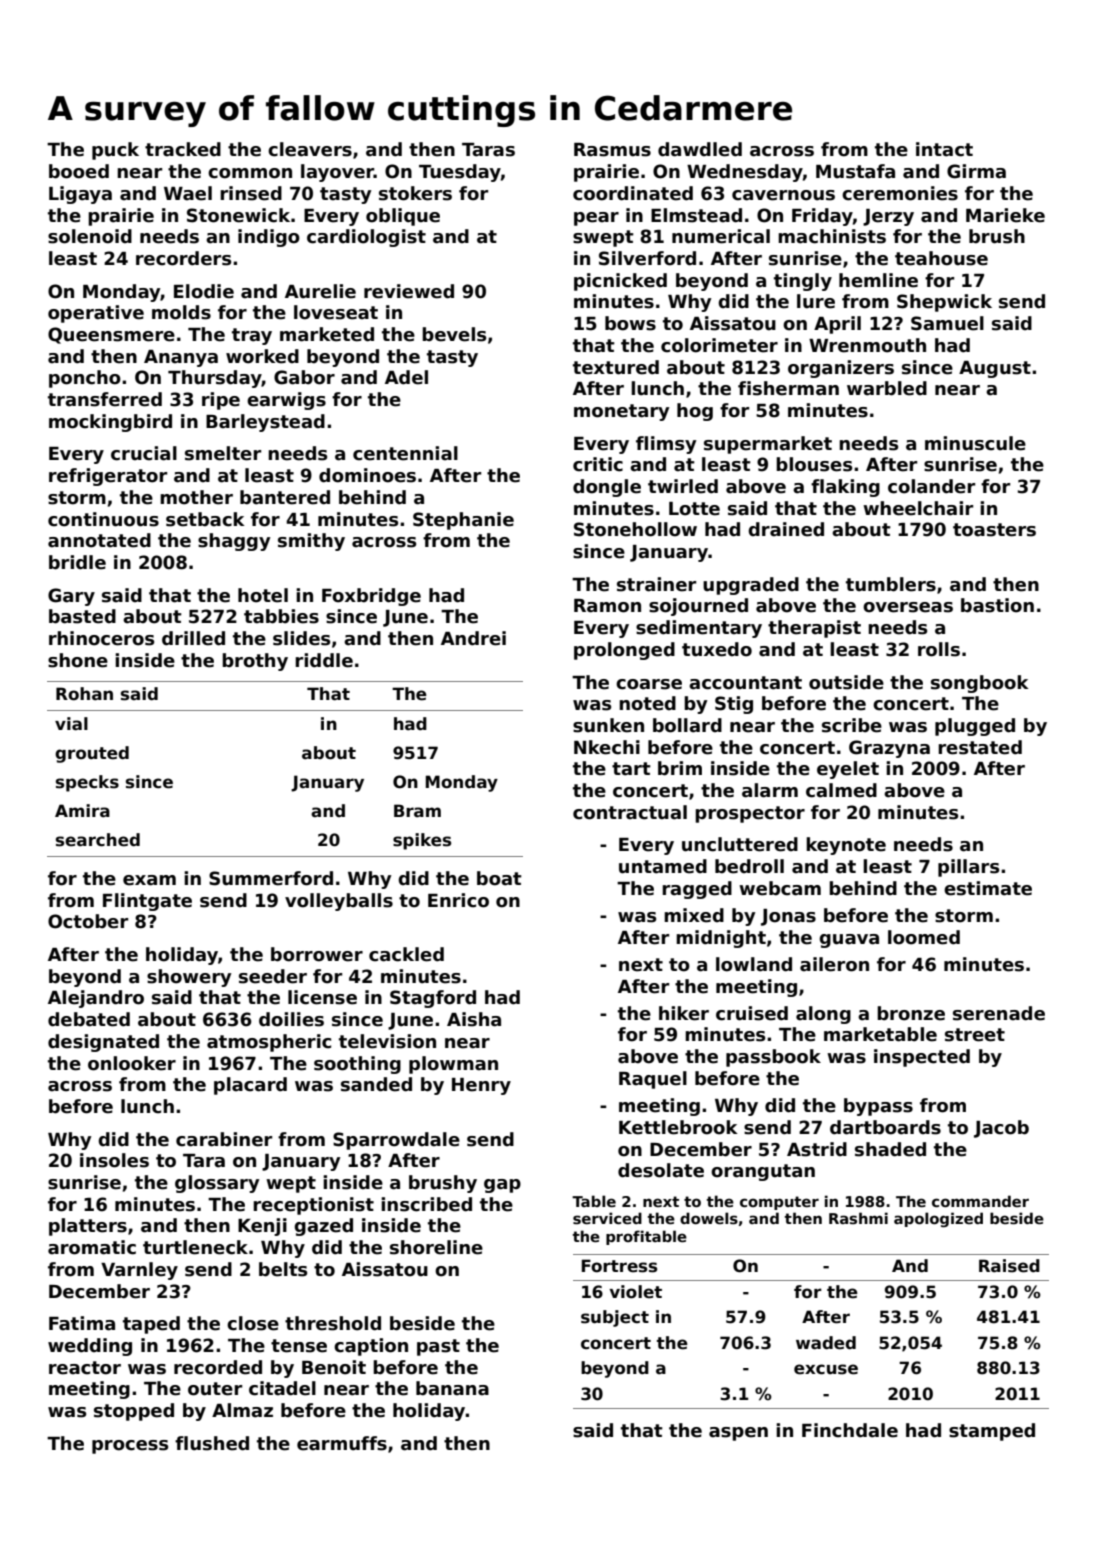  I want to click on hiker, so click(684, 1013).
